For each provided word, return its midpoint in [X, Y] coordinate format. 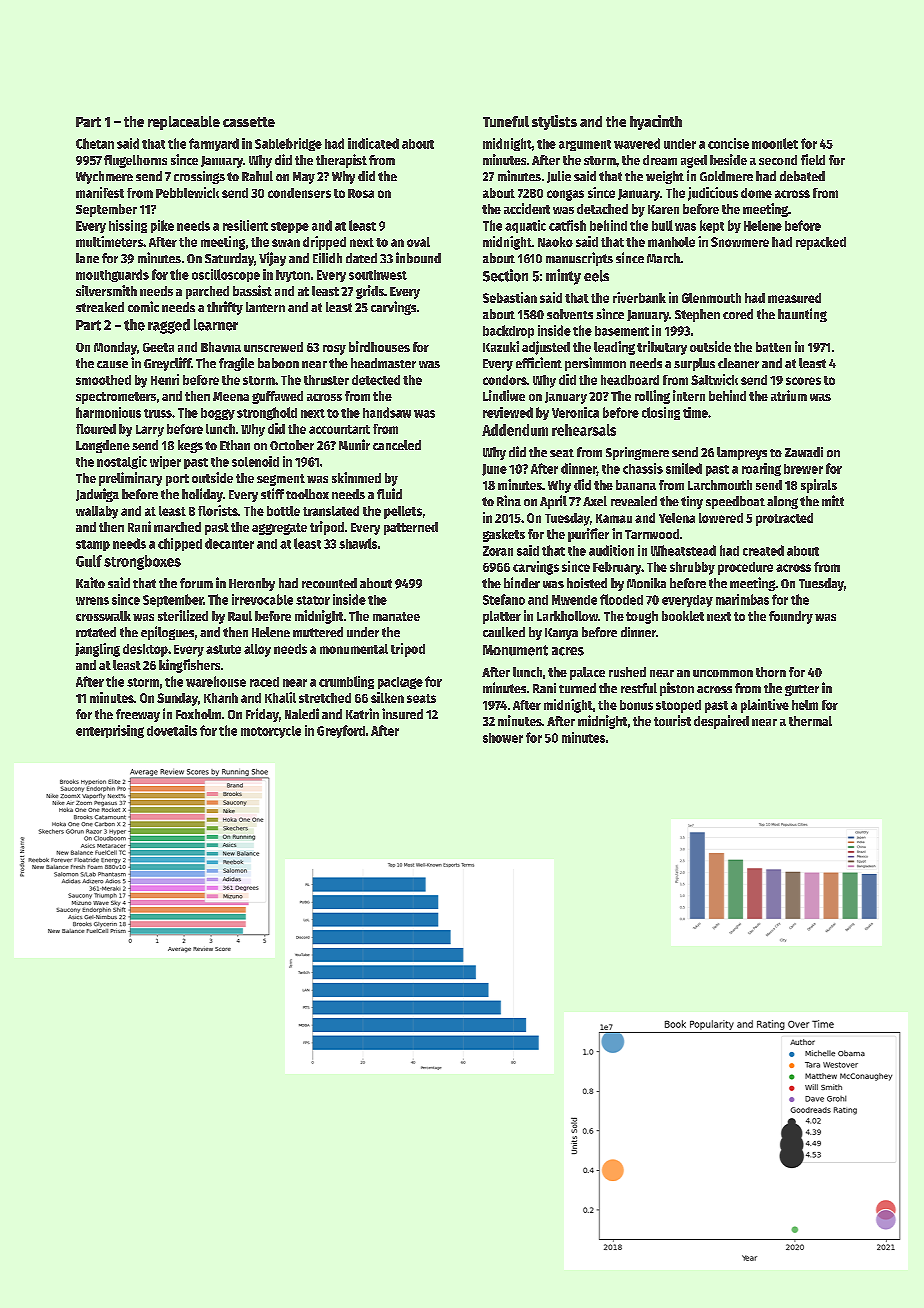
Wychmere [104, 177]
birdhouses [379, 346]
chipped [180, 544]
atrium [789, 395]
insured [402, 713]
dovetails [172, 730]
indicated [373, 143]
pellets [403, 512]
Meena [231, 396]
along [782, 502]
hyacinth [656, 122]
